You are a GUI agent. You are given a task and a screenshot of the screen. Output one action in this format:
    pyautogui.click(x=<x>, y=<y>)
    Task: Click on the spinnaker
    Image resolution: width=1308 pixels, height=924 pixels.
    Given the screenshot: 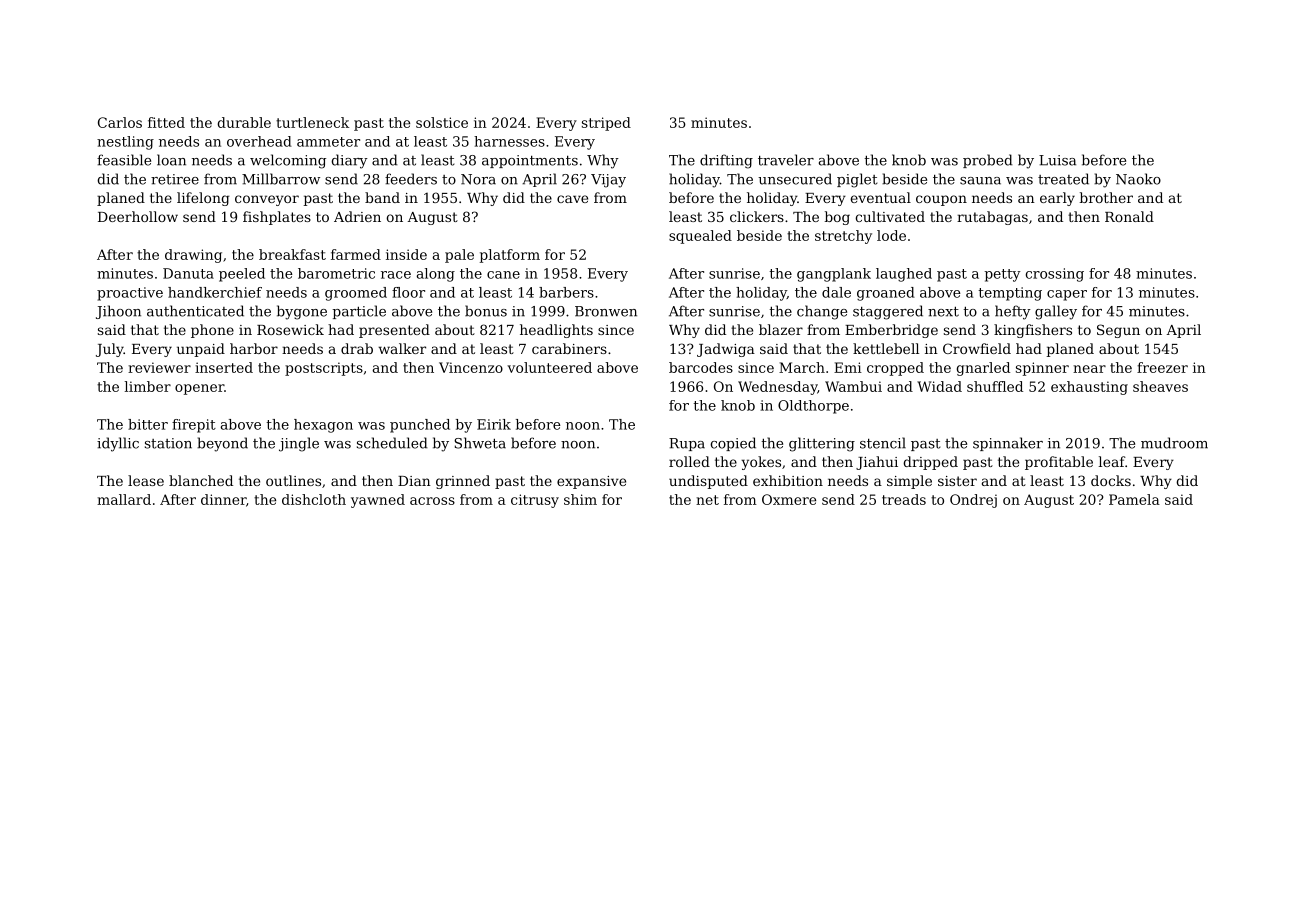 What is the action you would take?
    pyautogui.click(x=1008, y=444)
